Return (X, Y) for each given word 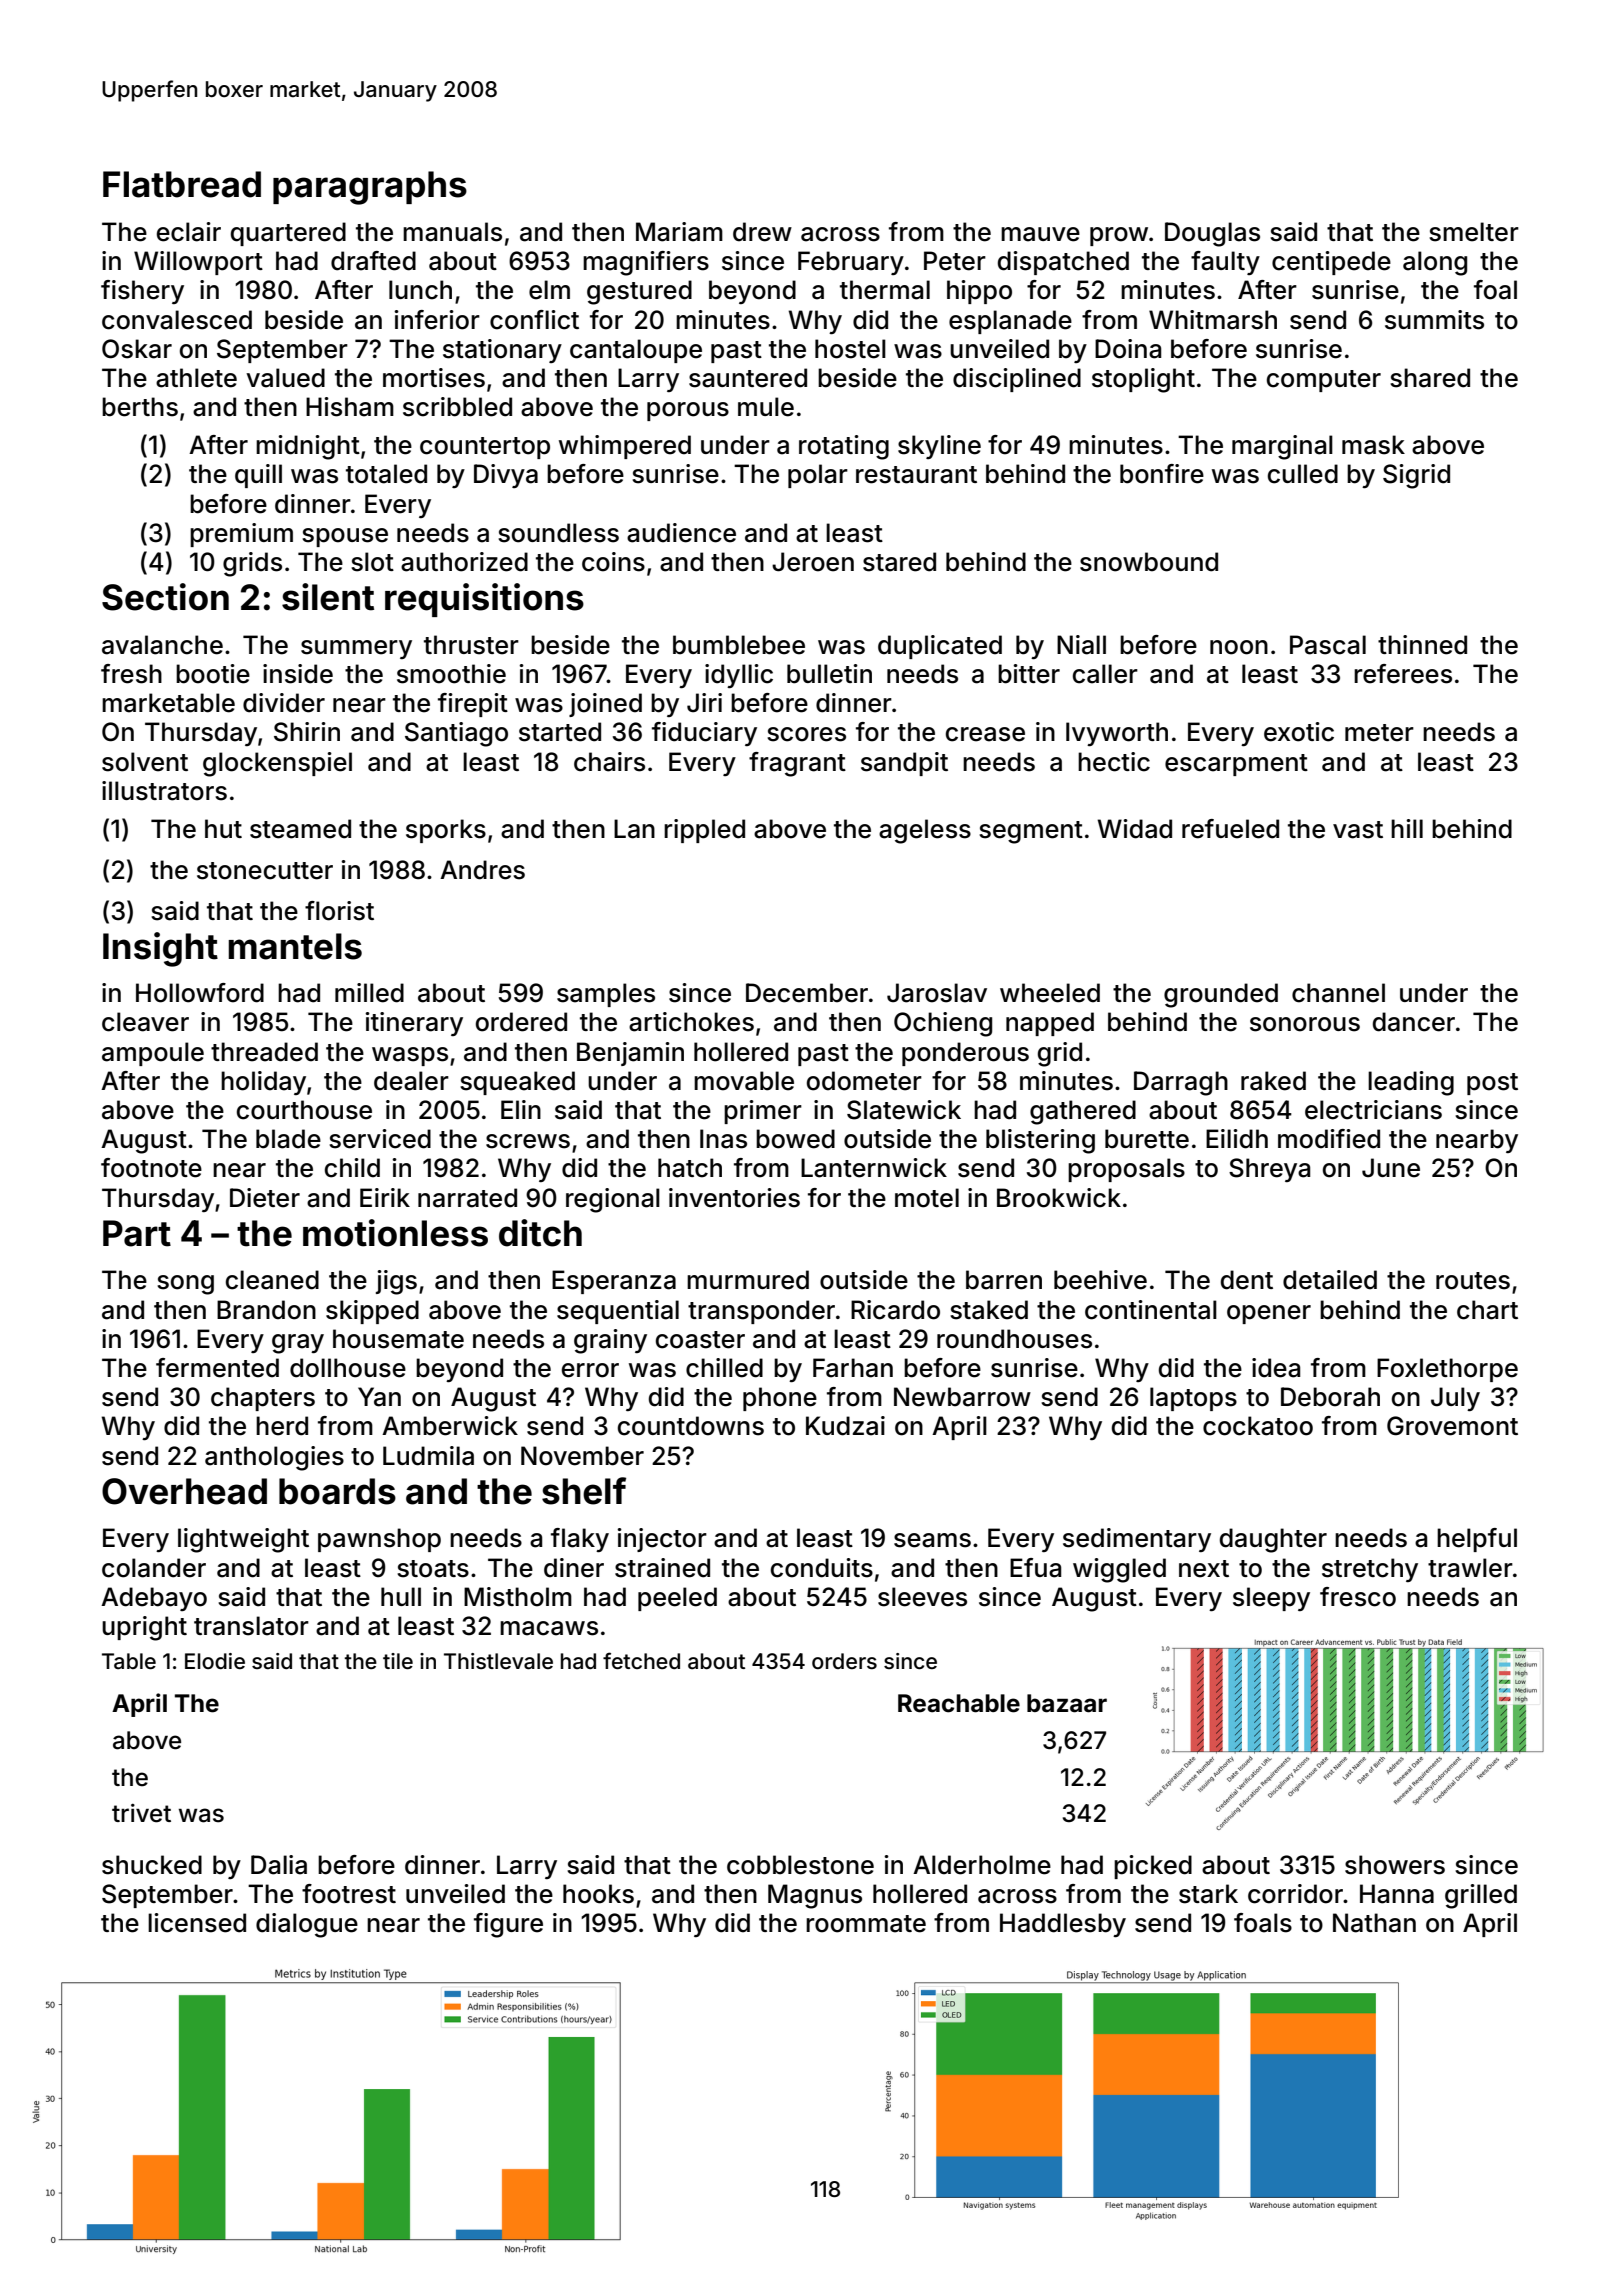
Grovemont (1452, 1426)
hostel (850, 349)
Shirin (307, 732)
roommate (866, 1924)
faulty (1225, 263)
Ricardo (895, 1310)
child (352, 1168)
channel (1338, 993)
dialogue (307, 1925)
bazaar (1067, 1703)
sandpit (904, 764)
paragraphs (370, 188)
